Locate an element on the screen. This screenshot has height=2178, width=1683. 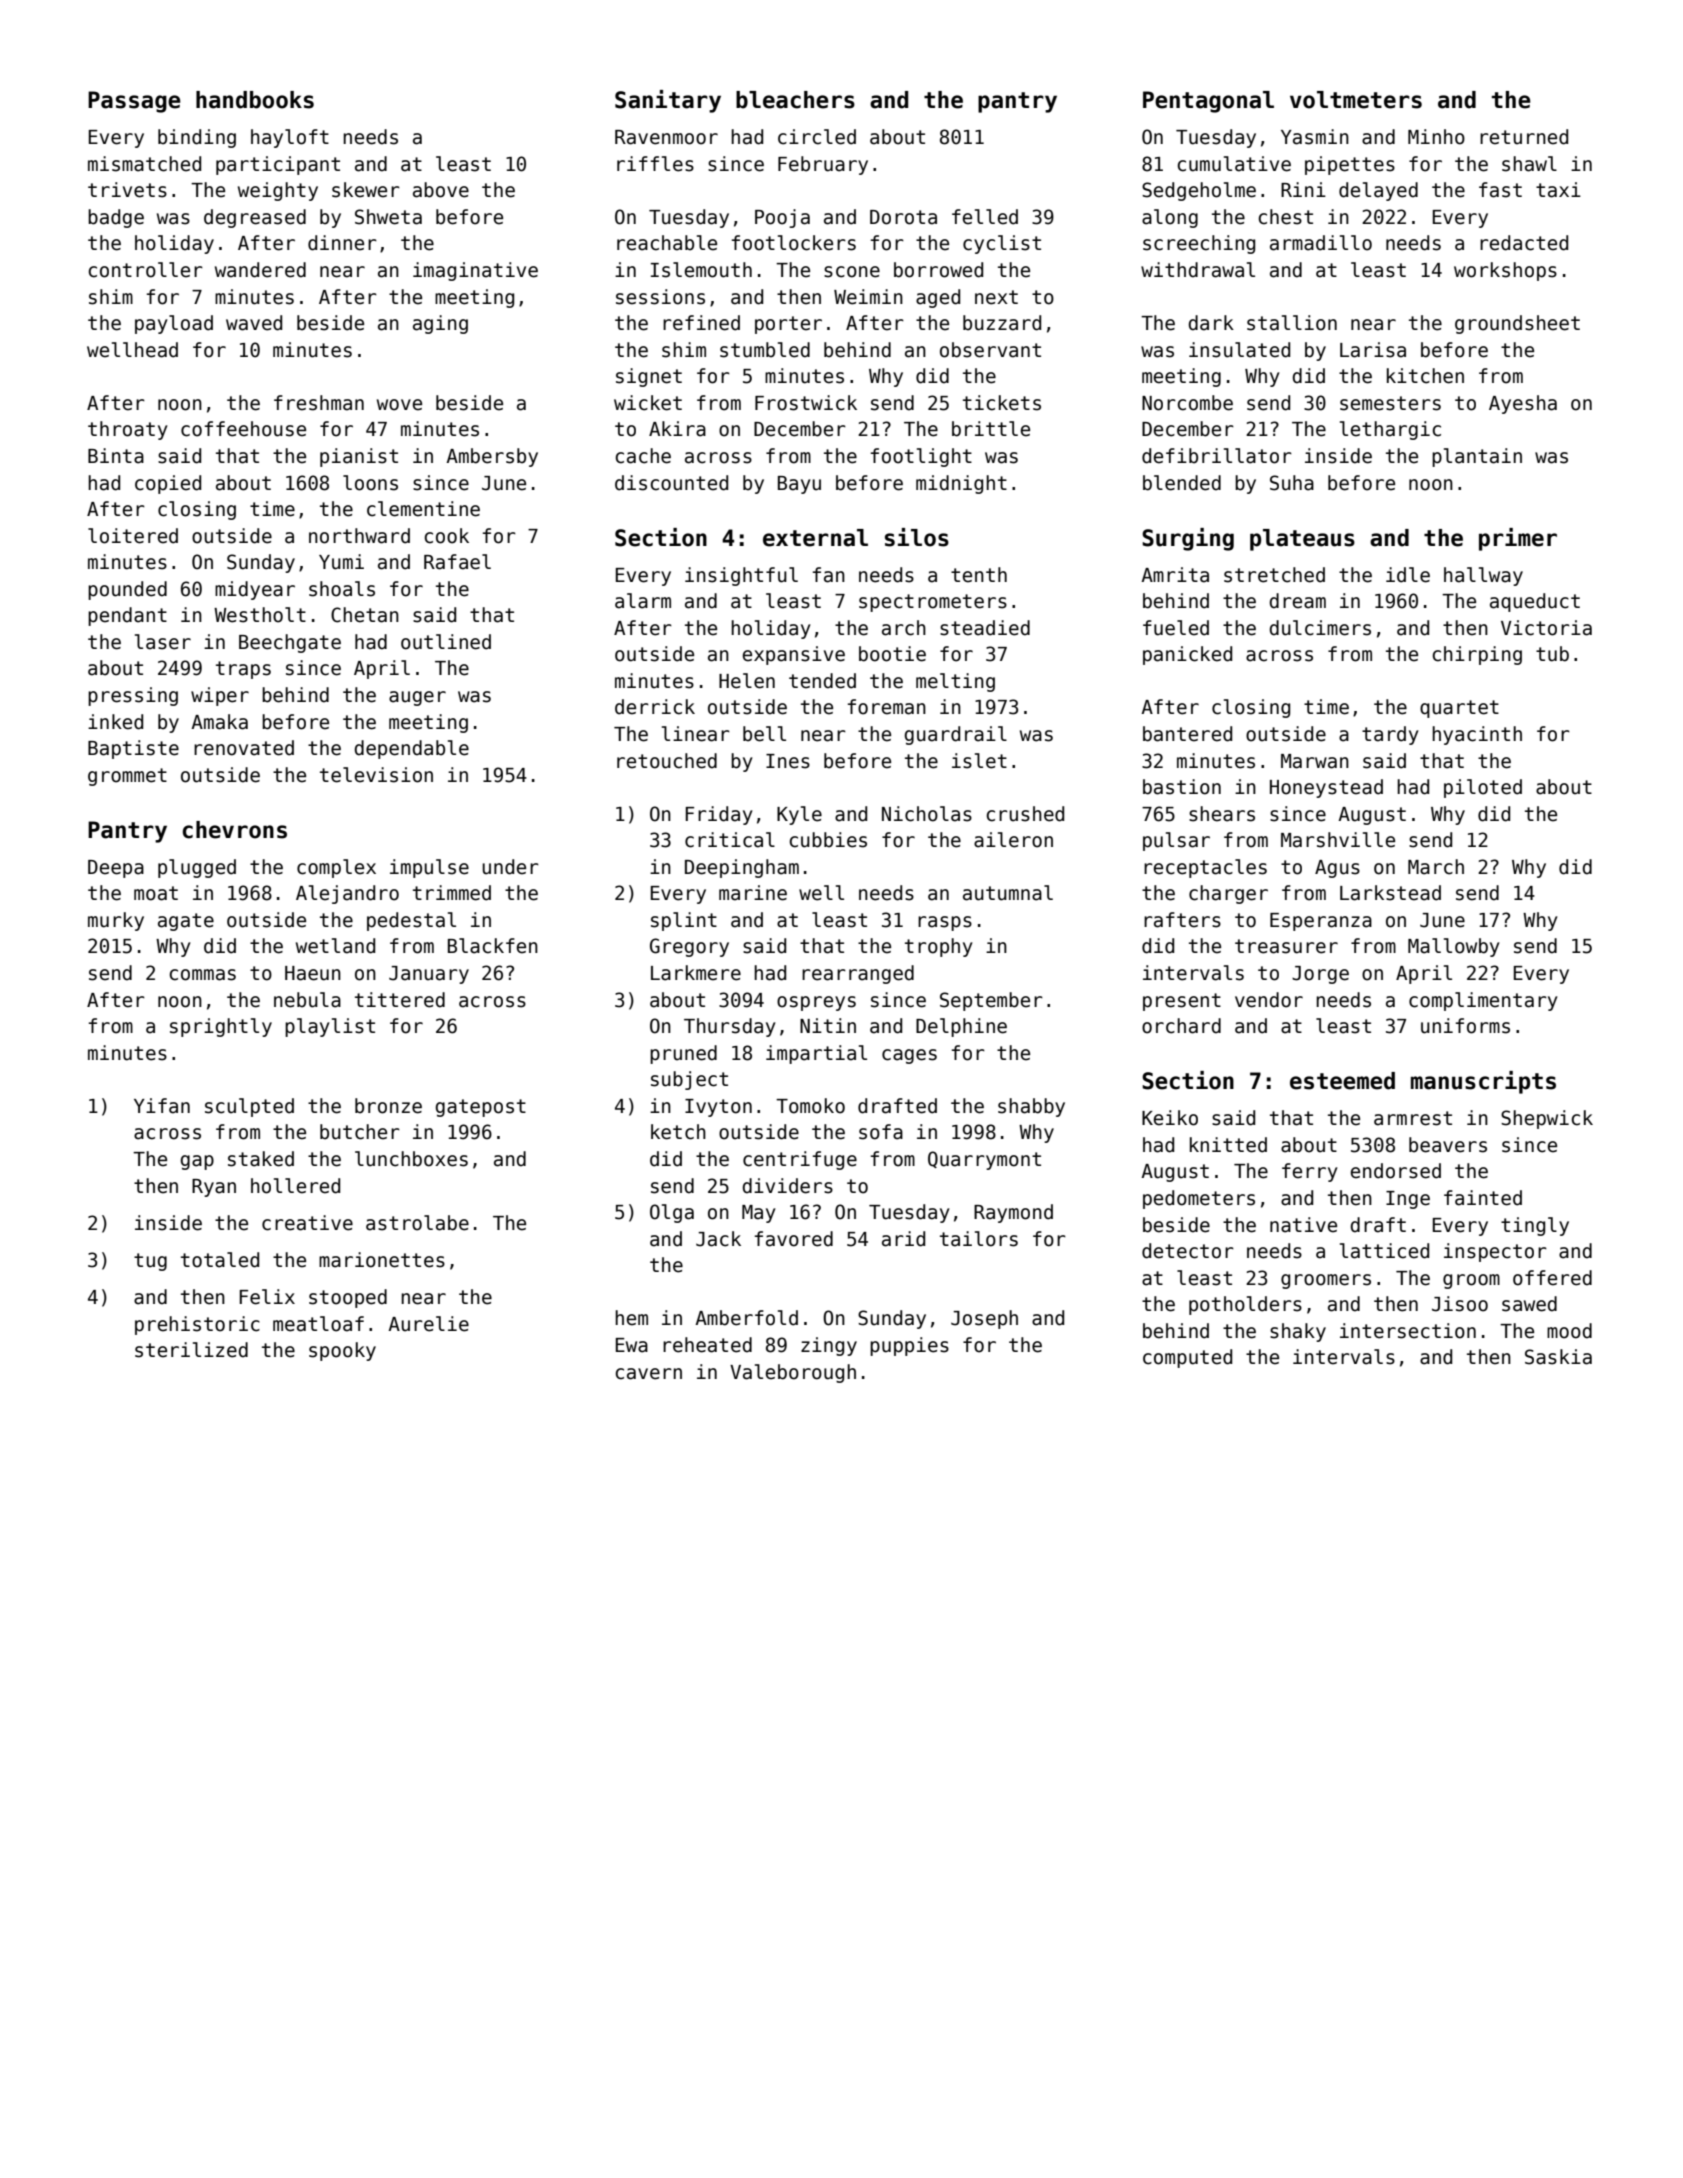
handbooks is located at coordinates (255, 100).
